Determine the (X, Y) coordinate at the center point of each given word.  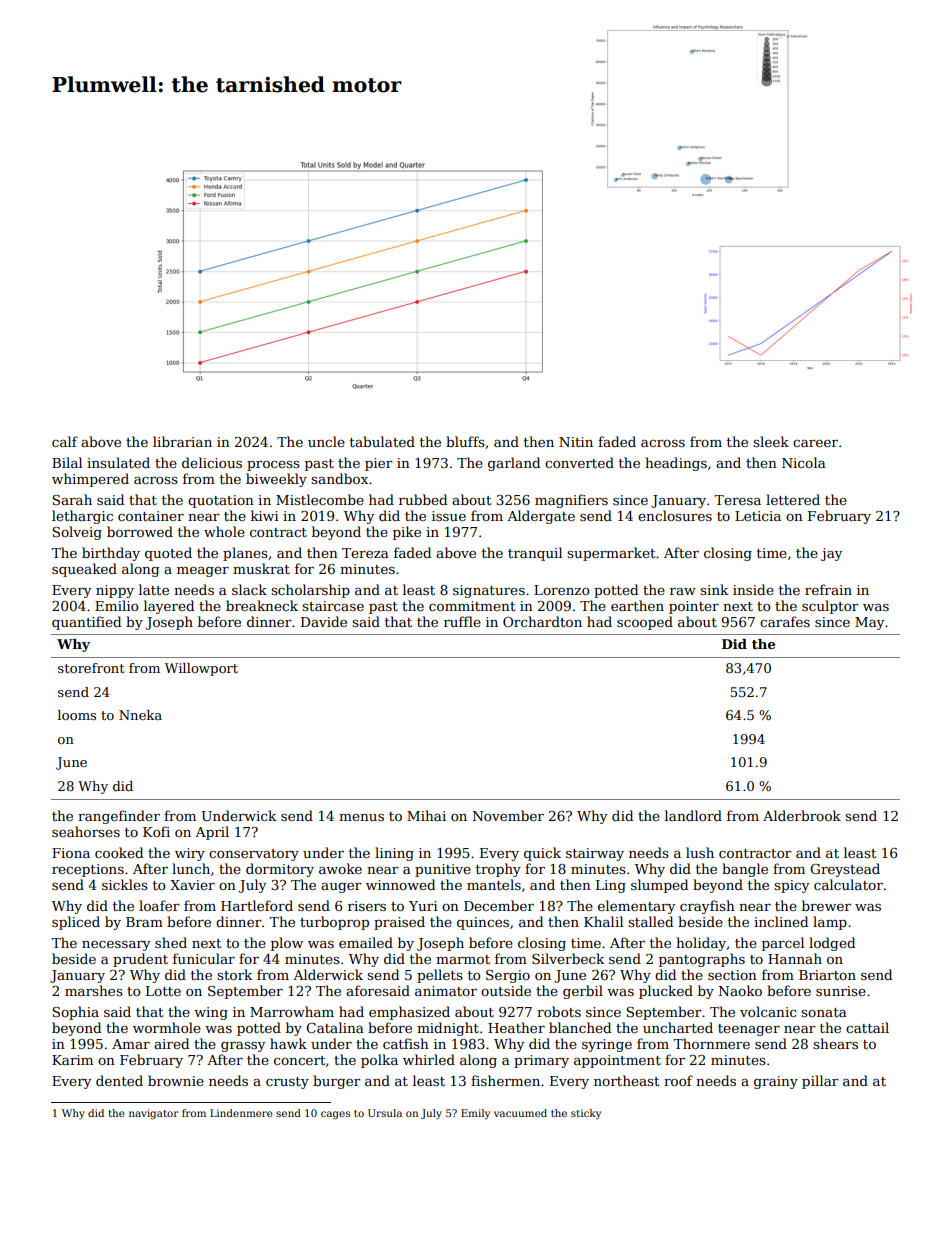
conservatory (254, 855)
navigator (154, 1114)
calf (65, 441)
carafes (785, 621)
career (815, 443)
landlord (693, 815)
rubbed (423, 499)
